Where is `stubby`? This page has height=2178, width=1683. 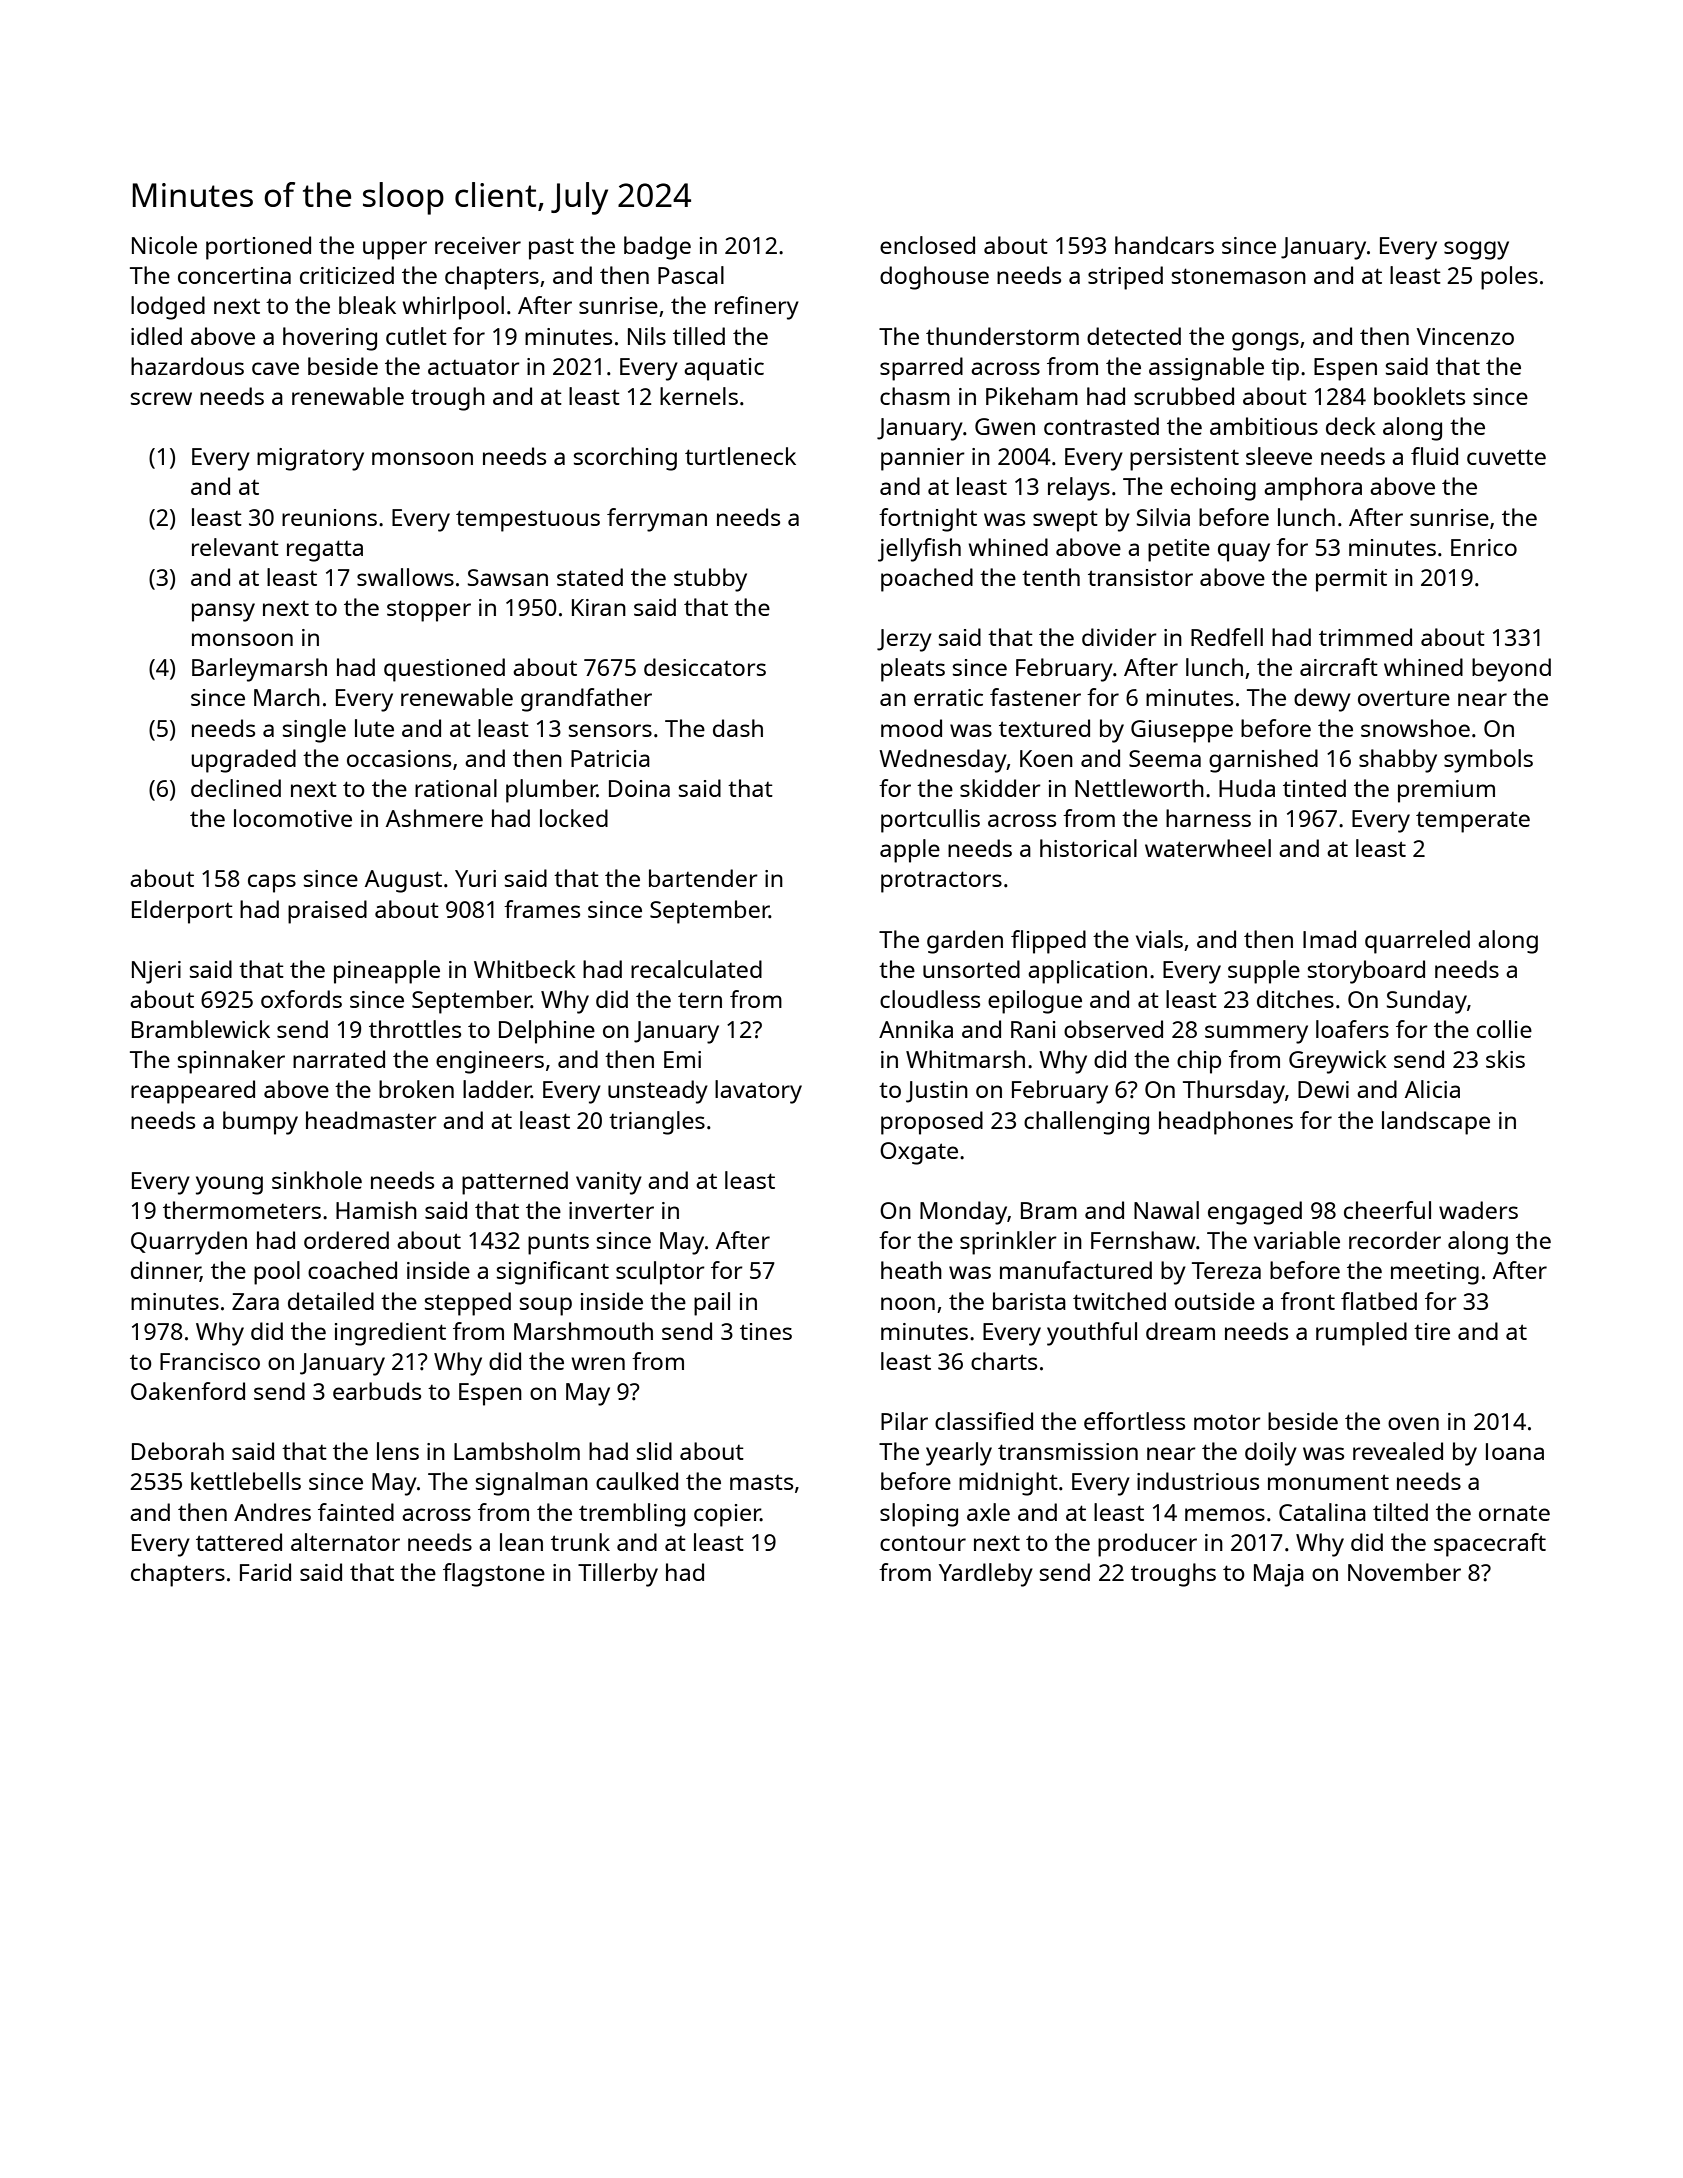
stubby is located at coordinates (710, 580).
